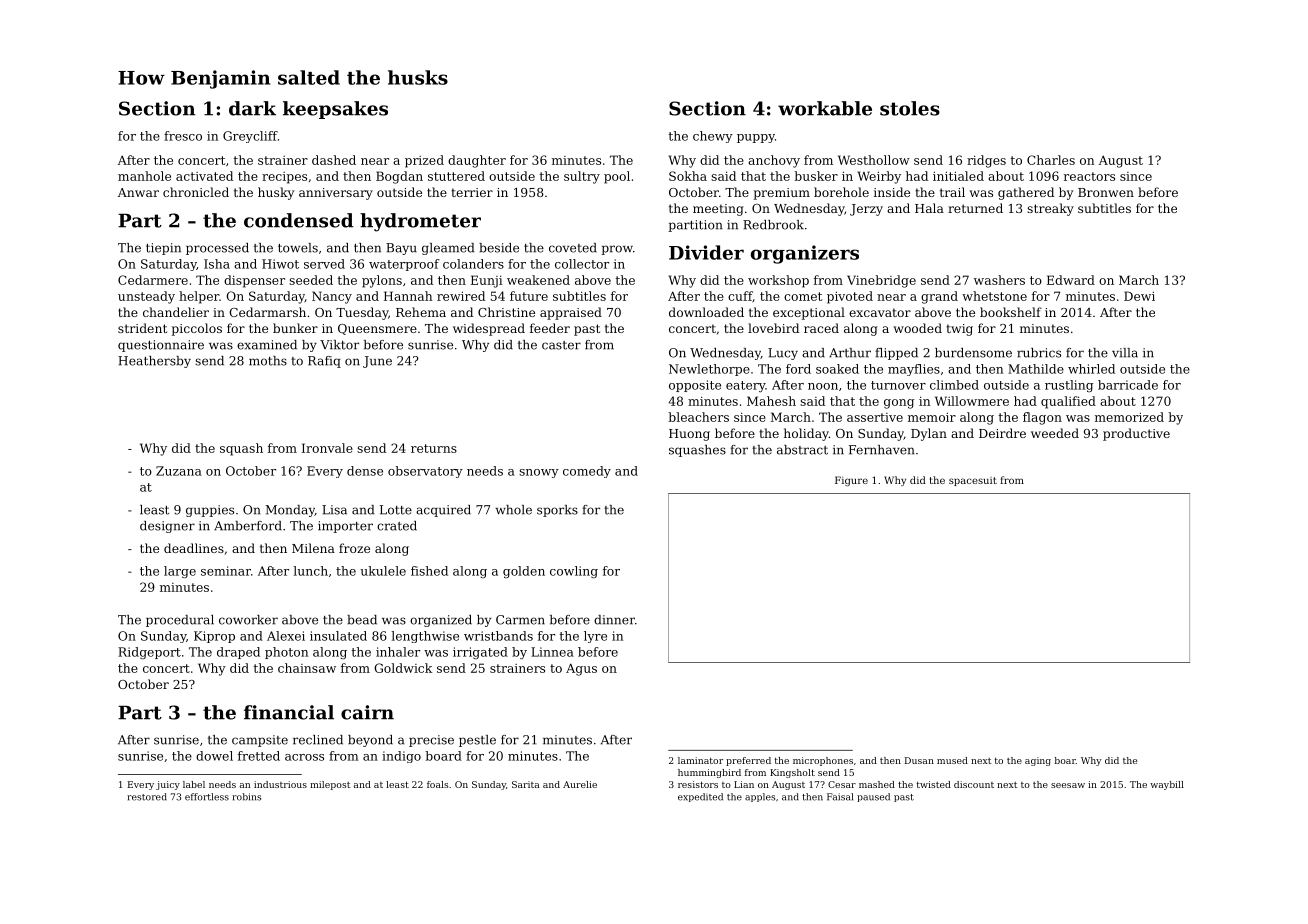 The height and width of the screenshot is (924, 1308). What do you see at coordinates (180, 621) in the screenshot?
I see `procedural` at bounding box center [180, 621].
